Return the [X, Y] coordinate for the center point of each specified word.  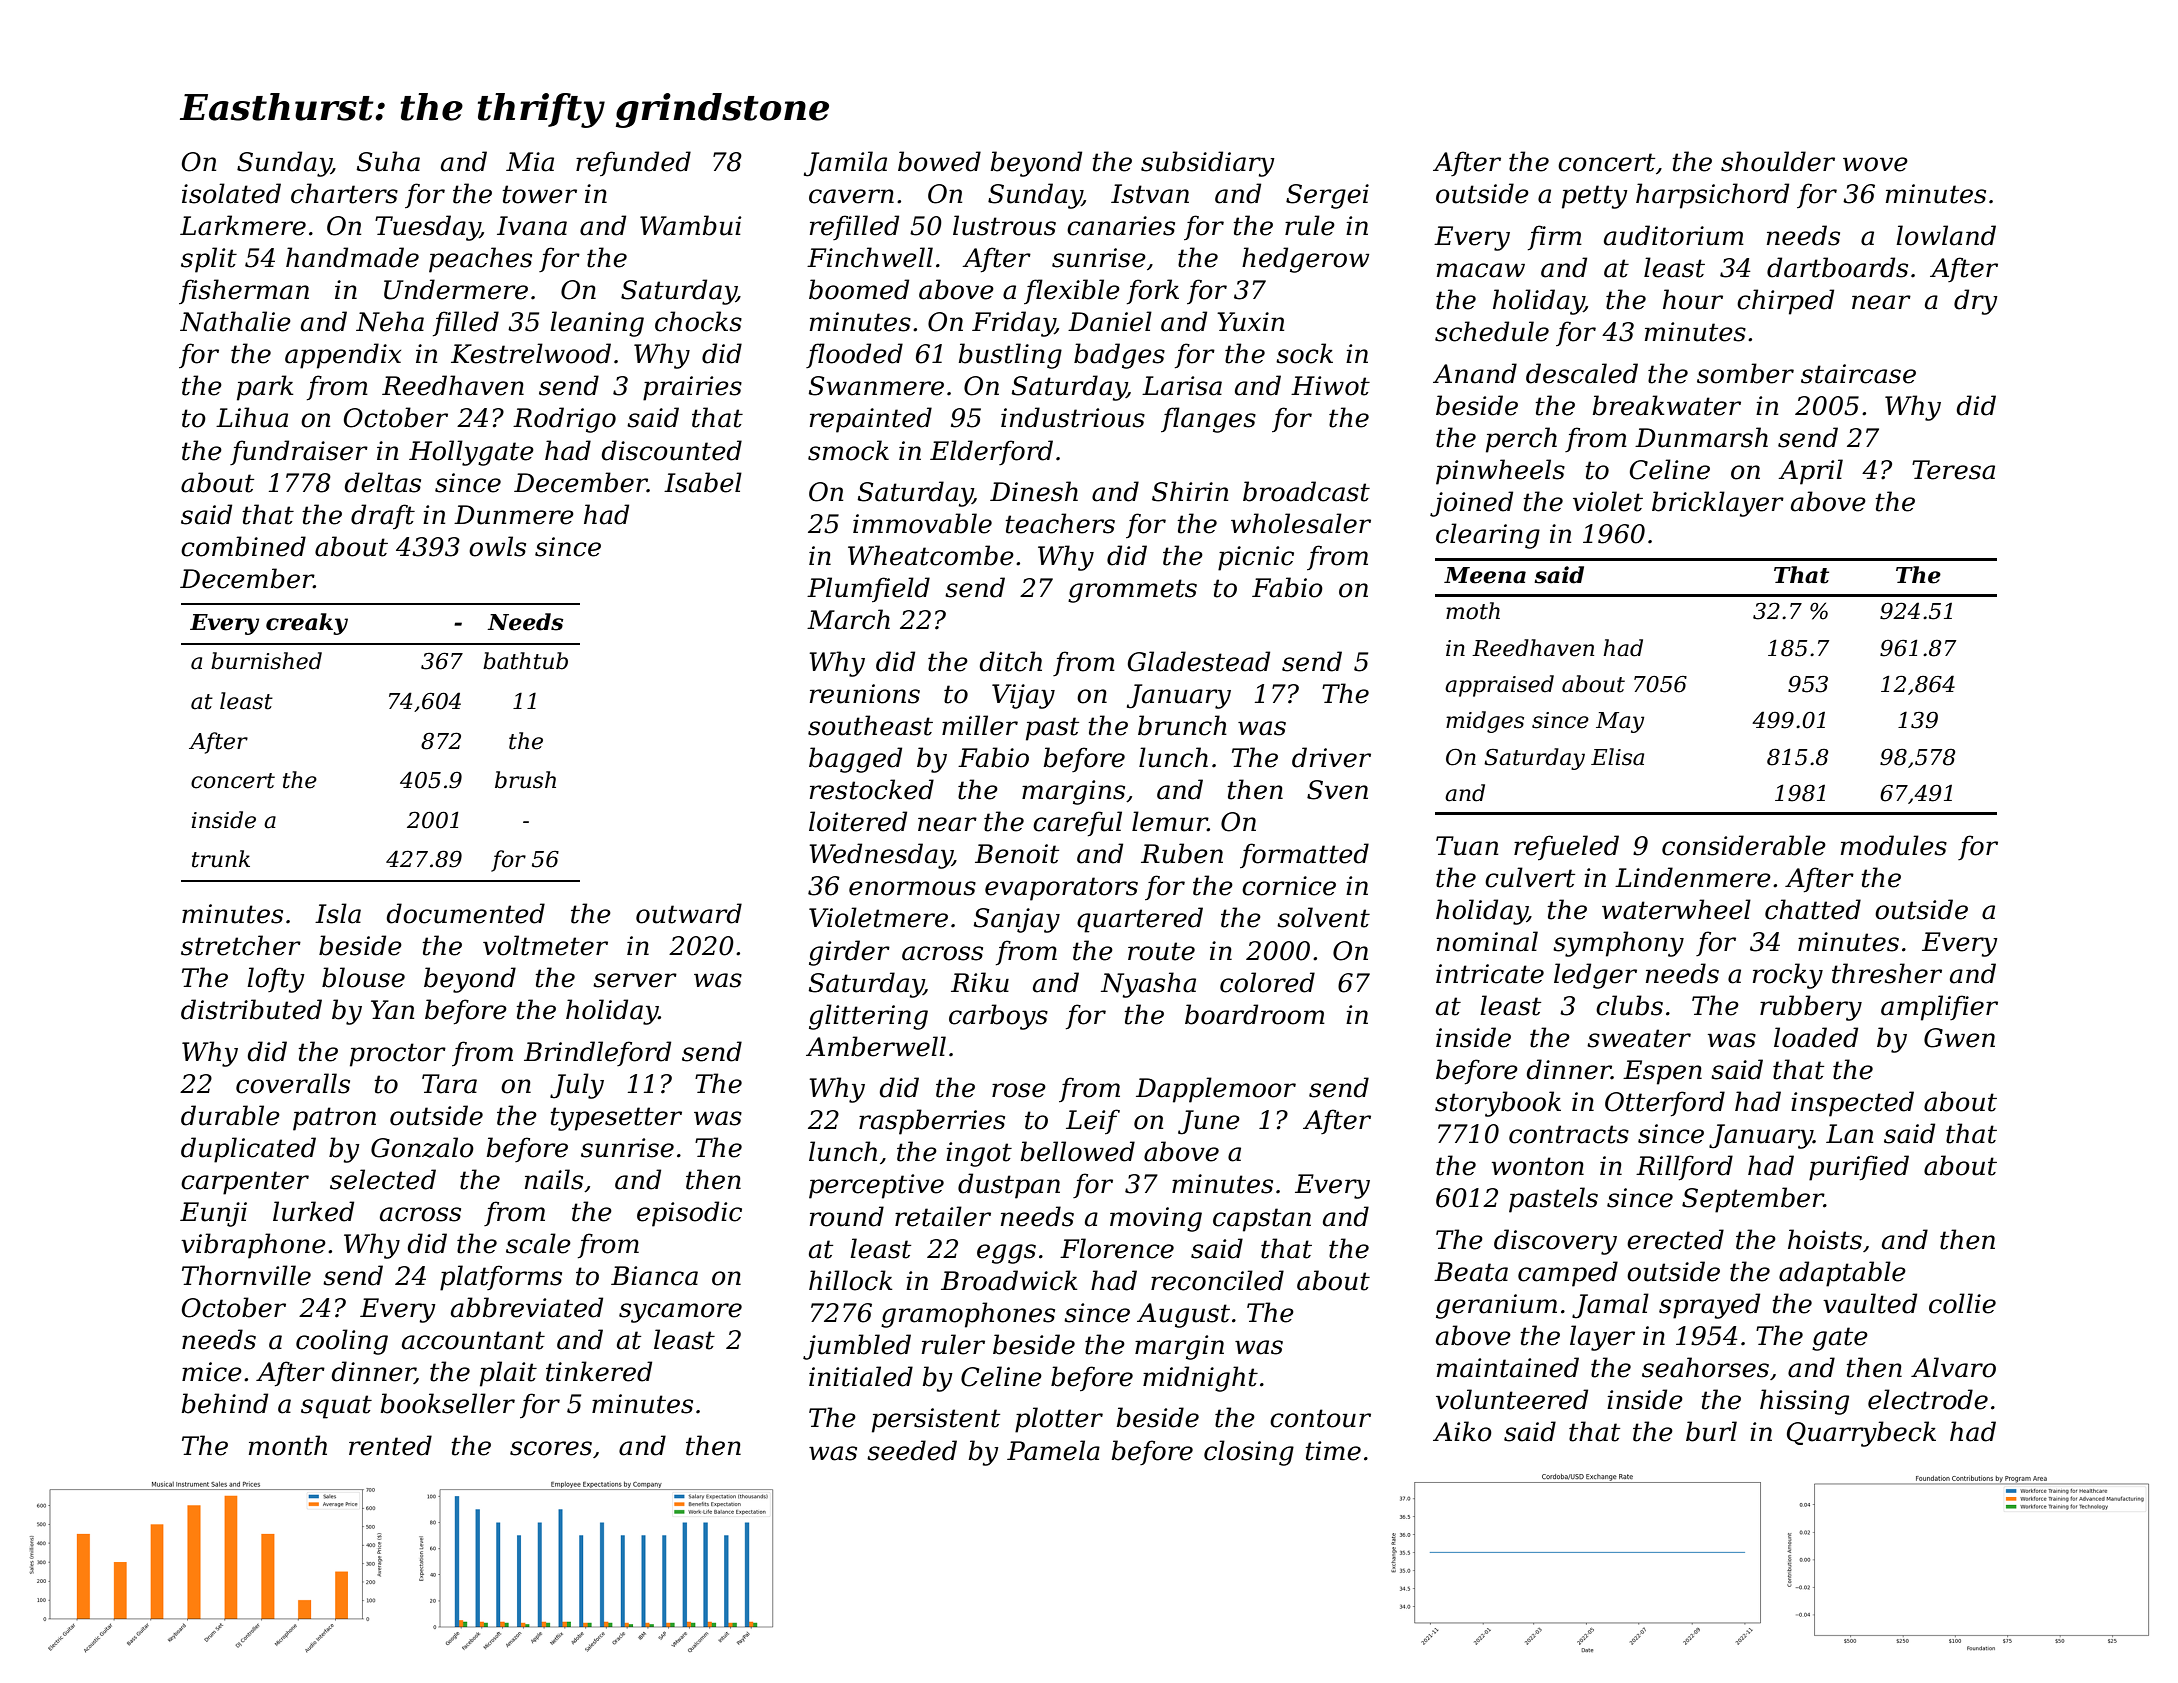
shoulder [1778, 161]
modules [1894, 845]
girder [849, 953]
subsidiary [1208, 164]
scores [551, 1448]
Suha [388, 161]
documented [465, 913]
